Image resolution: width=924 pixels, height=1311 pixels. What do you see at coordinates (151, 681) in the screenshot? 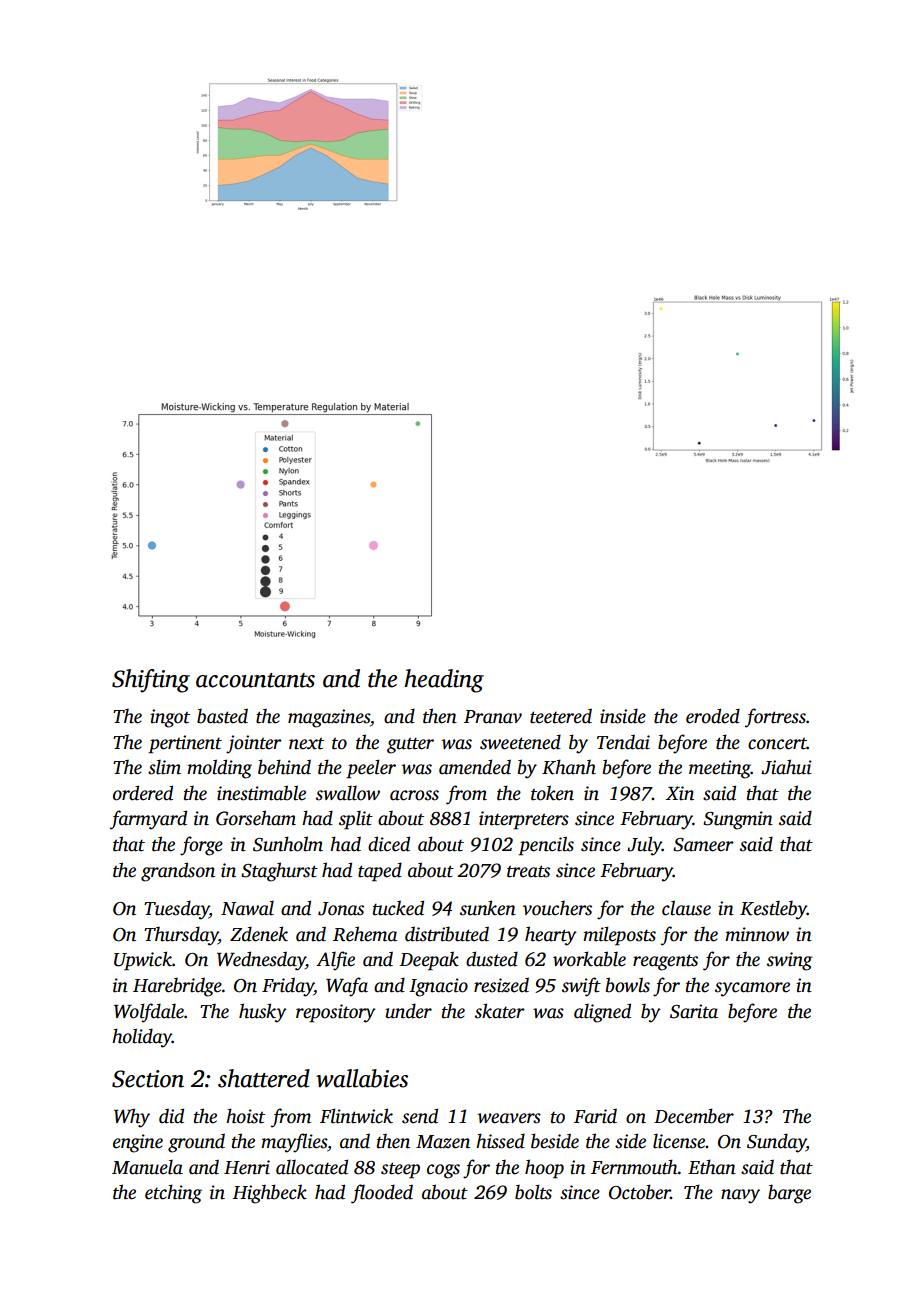
I see `Shifting` at bounding box center [151, 681].
